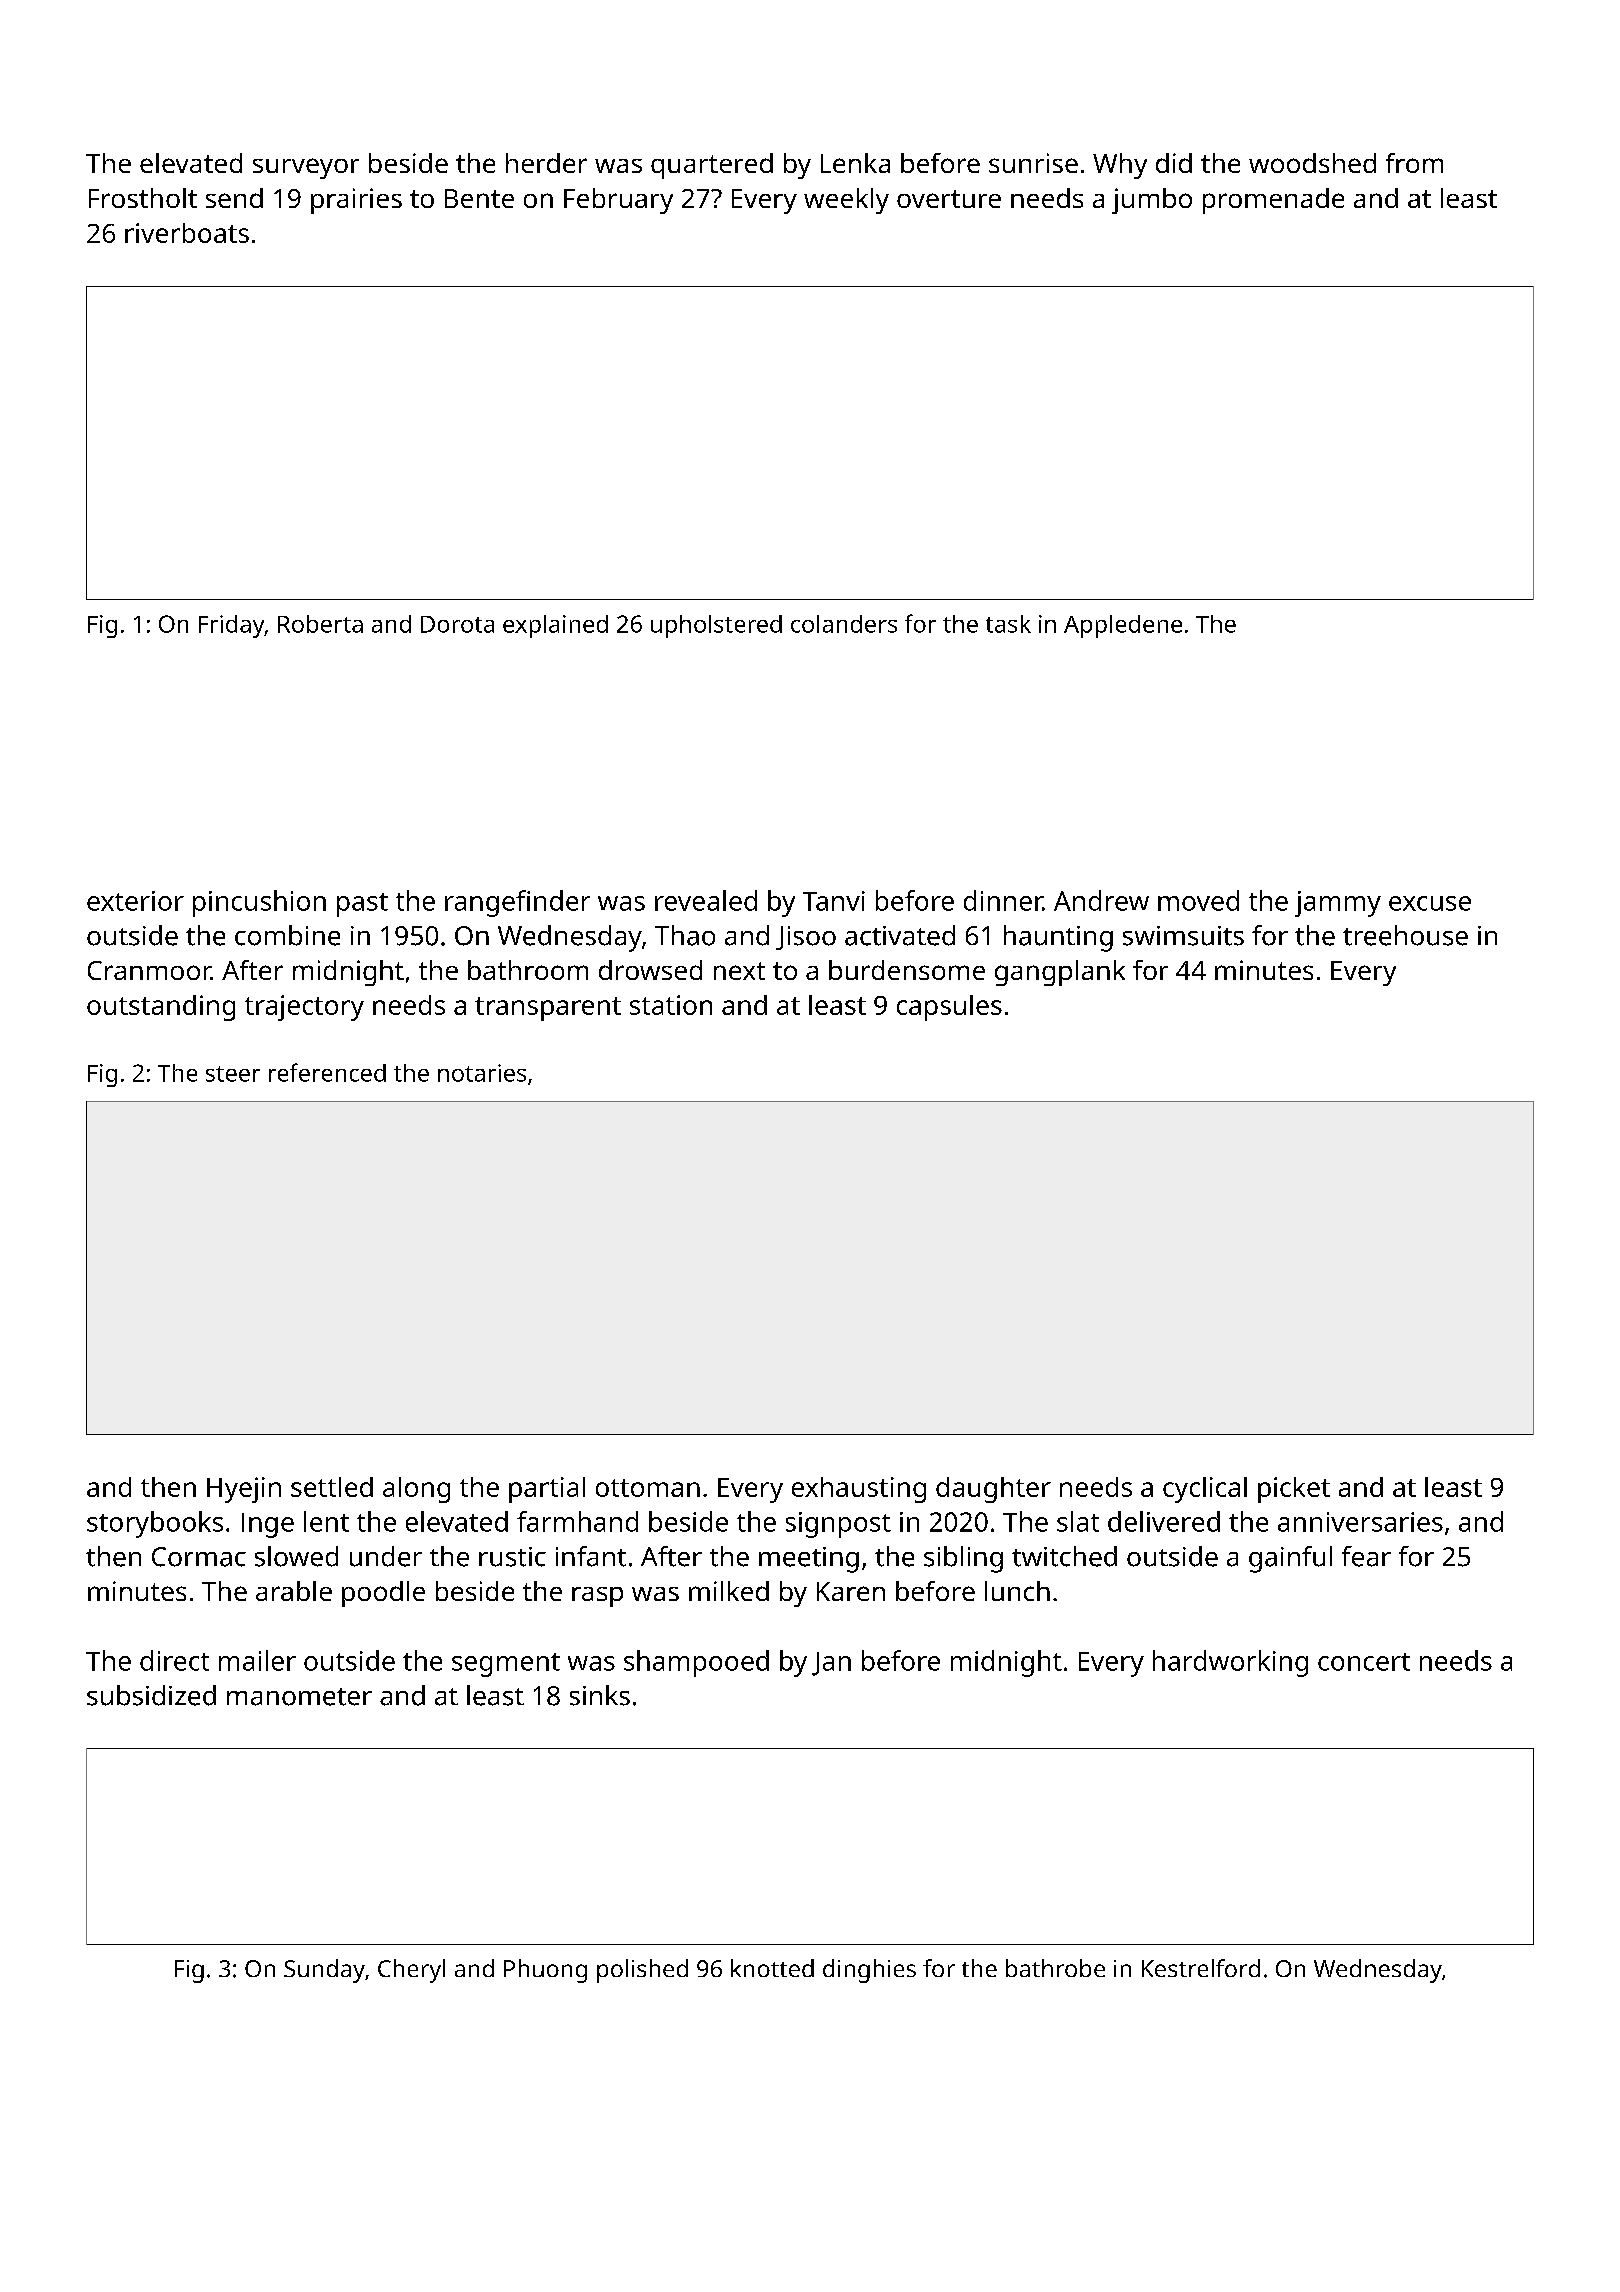 The height and width of the document is (2292, 1620). What do you see at coordinates (1008, 624) in the document?
I see `task` at bounding box center [1008, 624].
